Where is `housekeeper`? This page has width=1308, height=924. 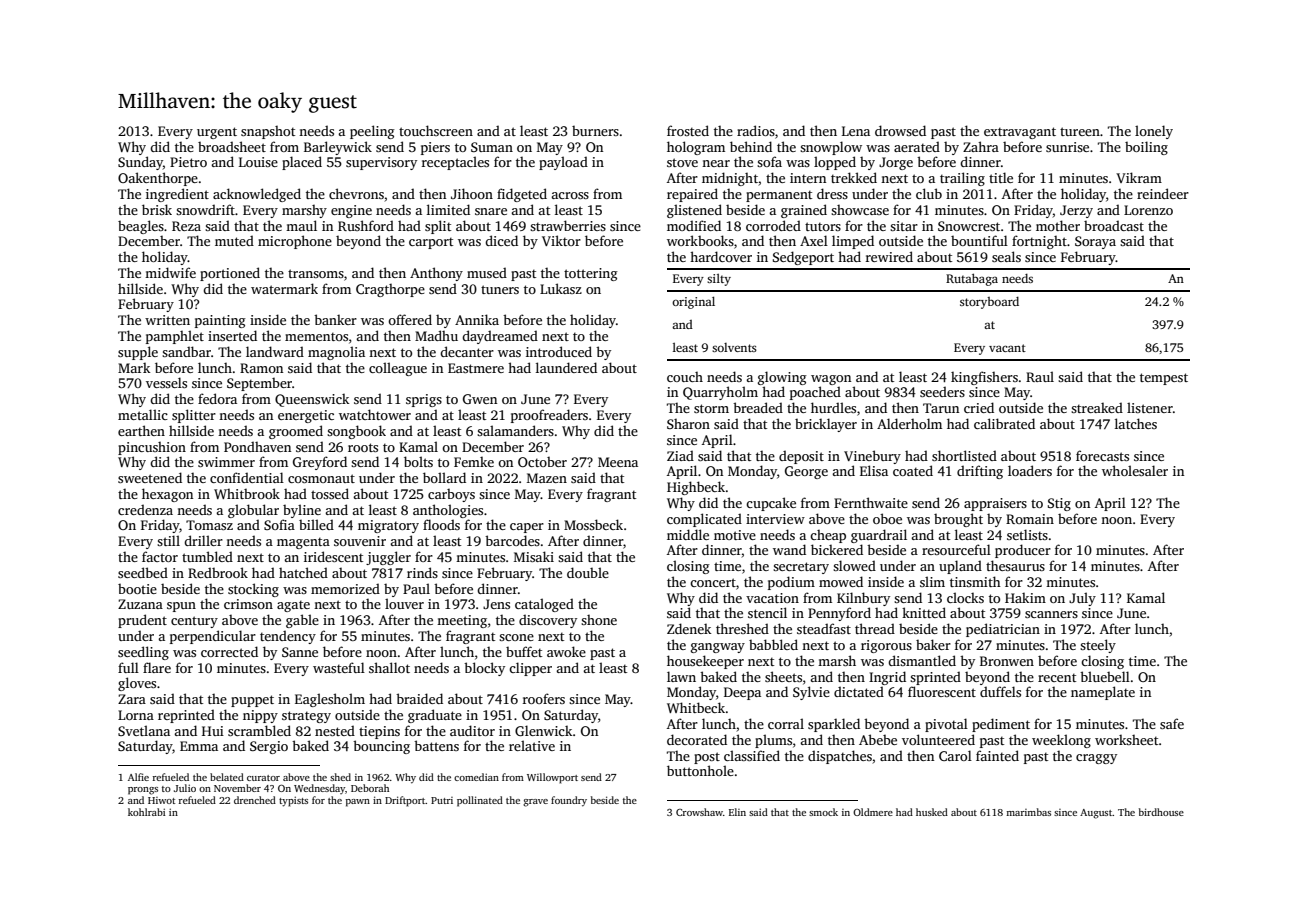
housekeeper is located at coordinates (705, 662).
